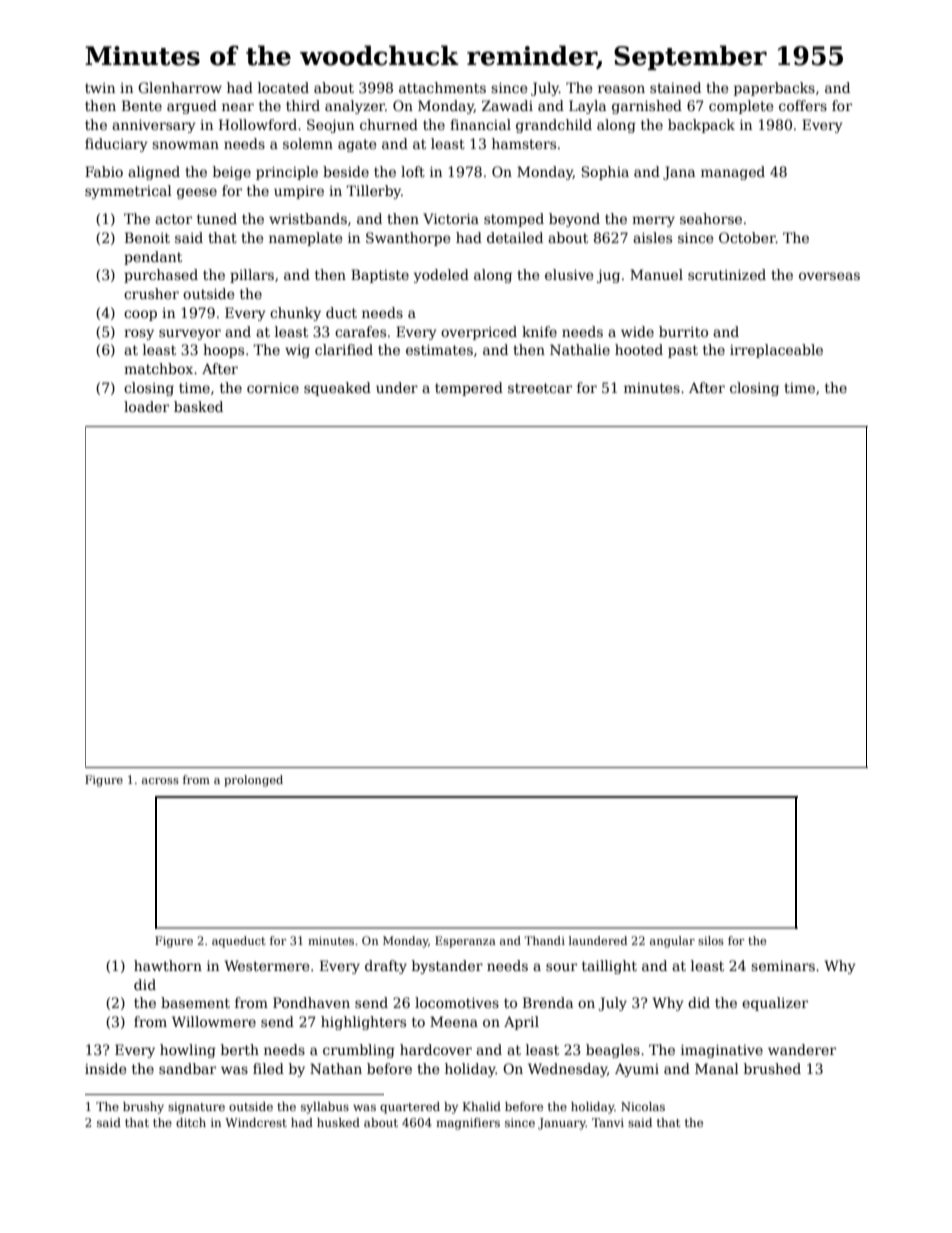 This image has width=952, height=1233. What do you see at coordinates (442, 87) in the image?
I see `attachments` at bounding box center [442, 87].
